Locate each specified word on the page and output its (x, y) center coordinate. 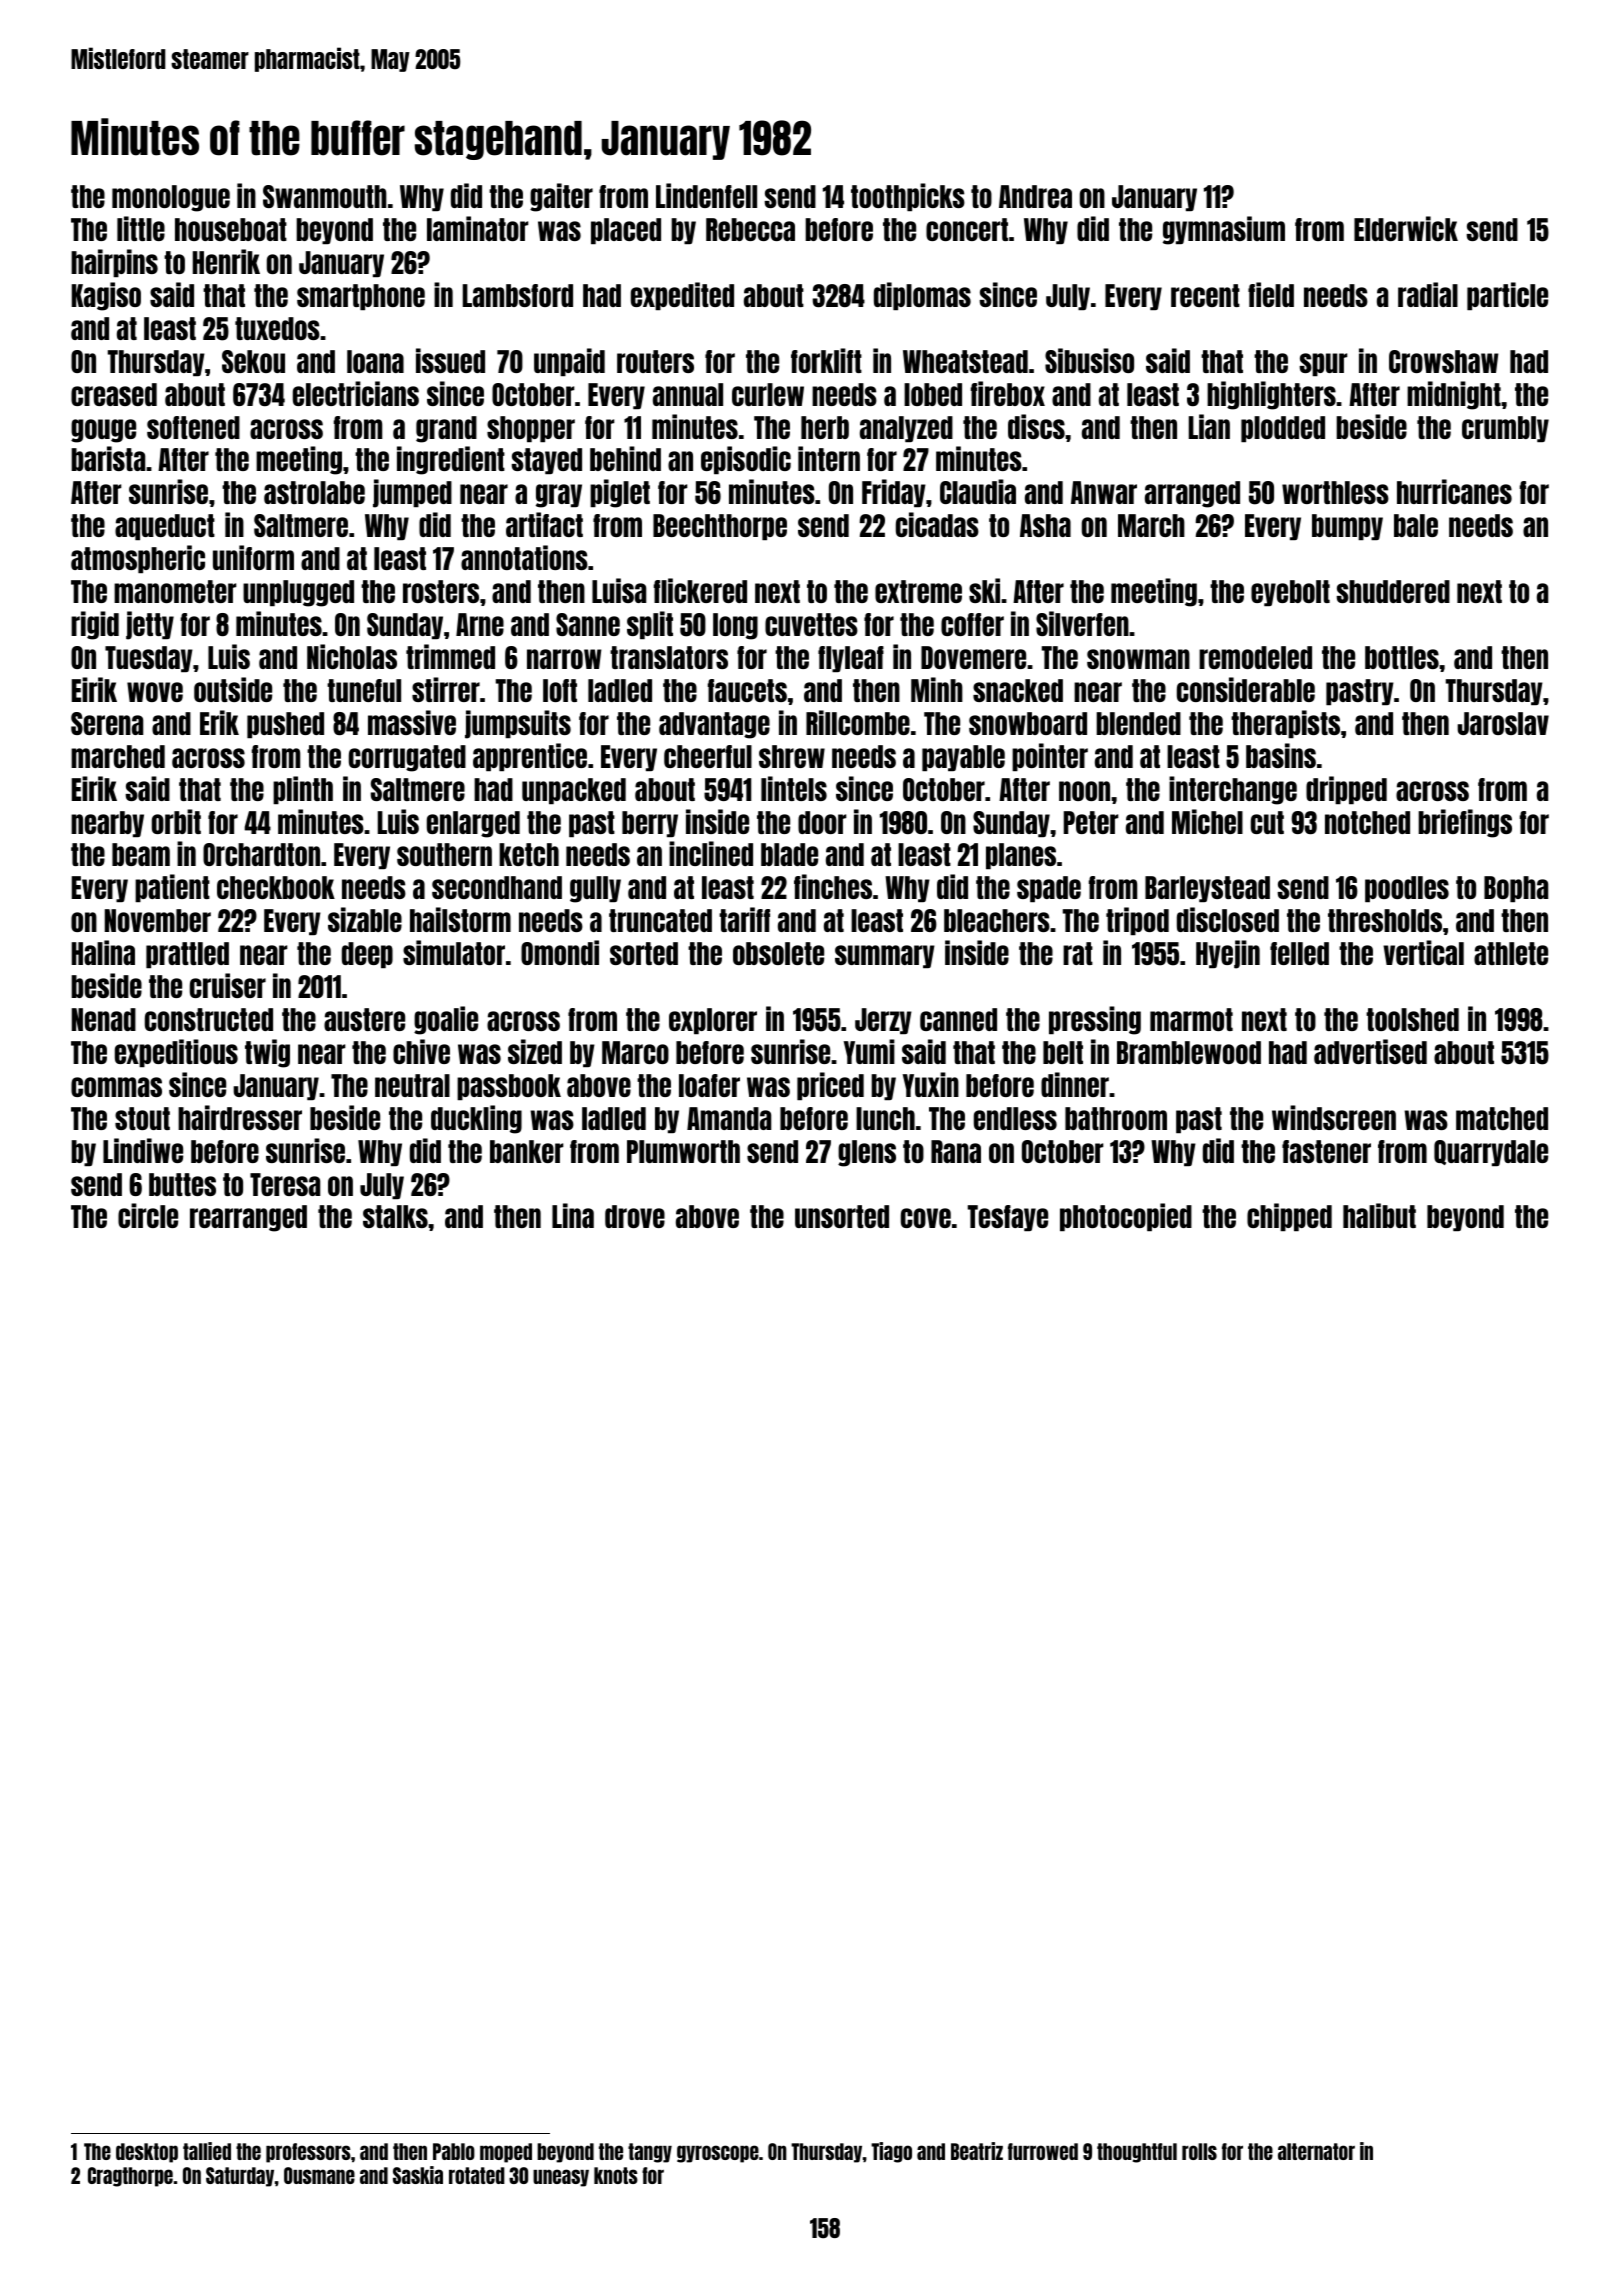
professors (308, 2153)
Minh (937, 689)
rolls (1199, 2151)
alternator (1316, 2151)
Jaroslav (1503, 723)
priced (830, 1086)
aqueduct (165, 527)
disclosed (1228, 919)
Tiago (891, 2152)
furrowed (1043, 2151)
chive (421, 1051)
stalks (395, 1216)
